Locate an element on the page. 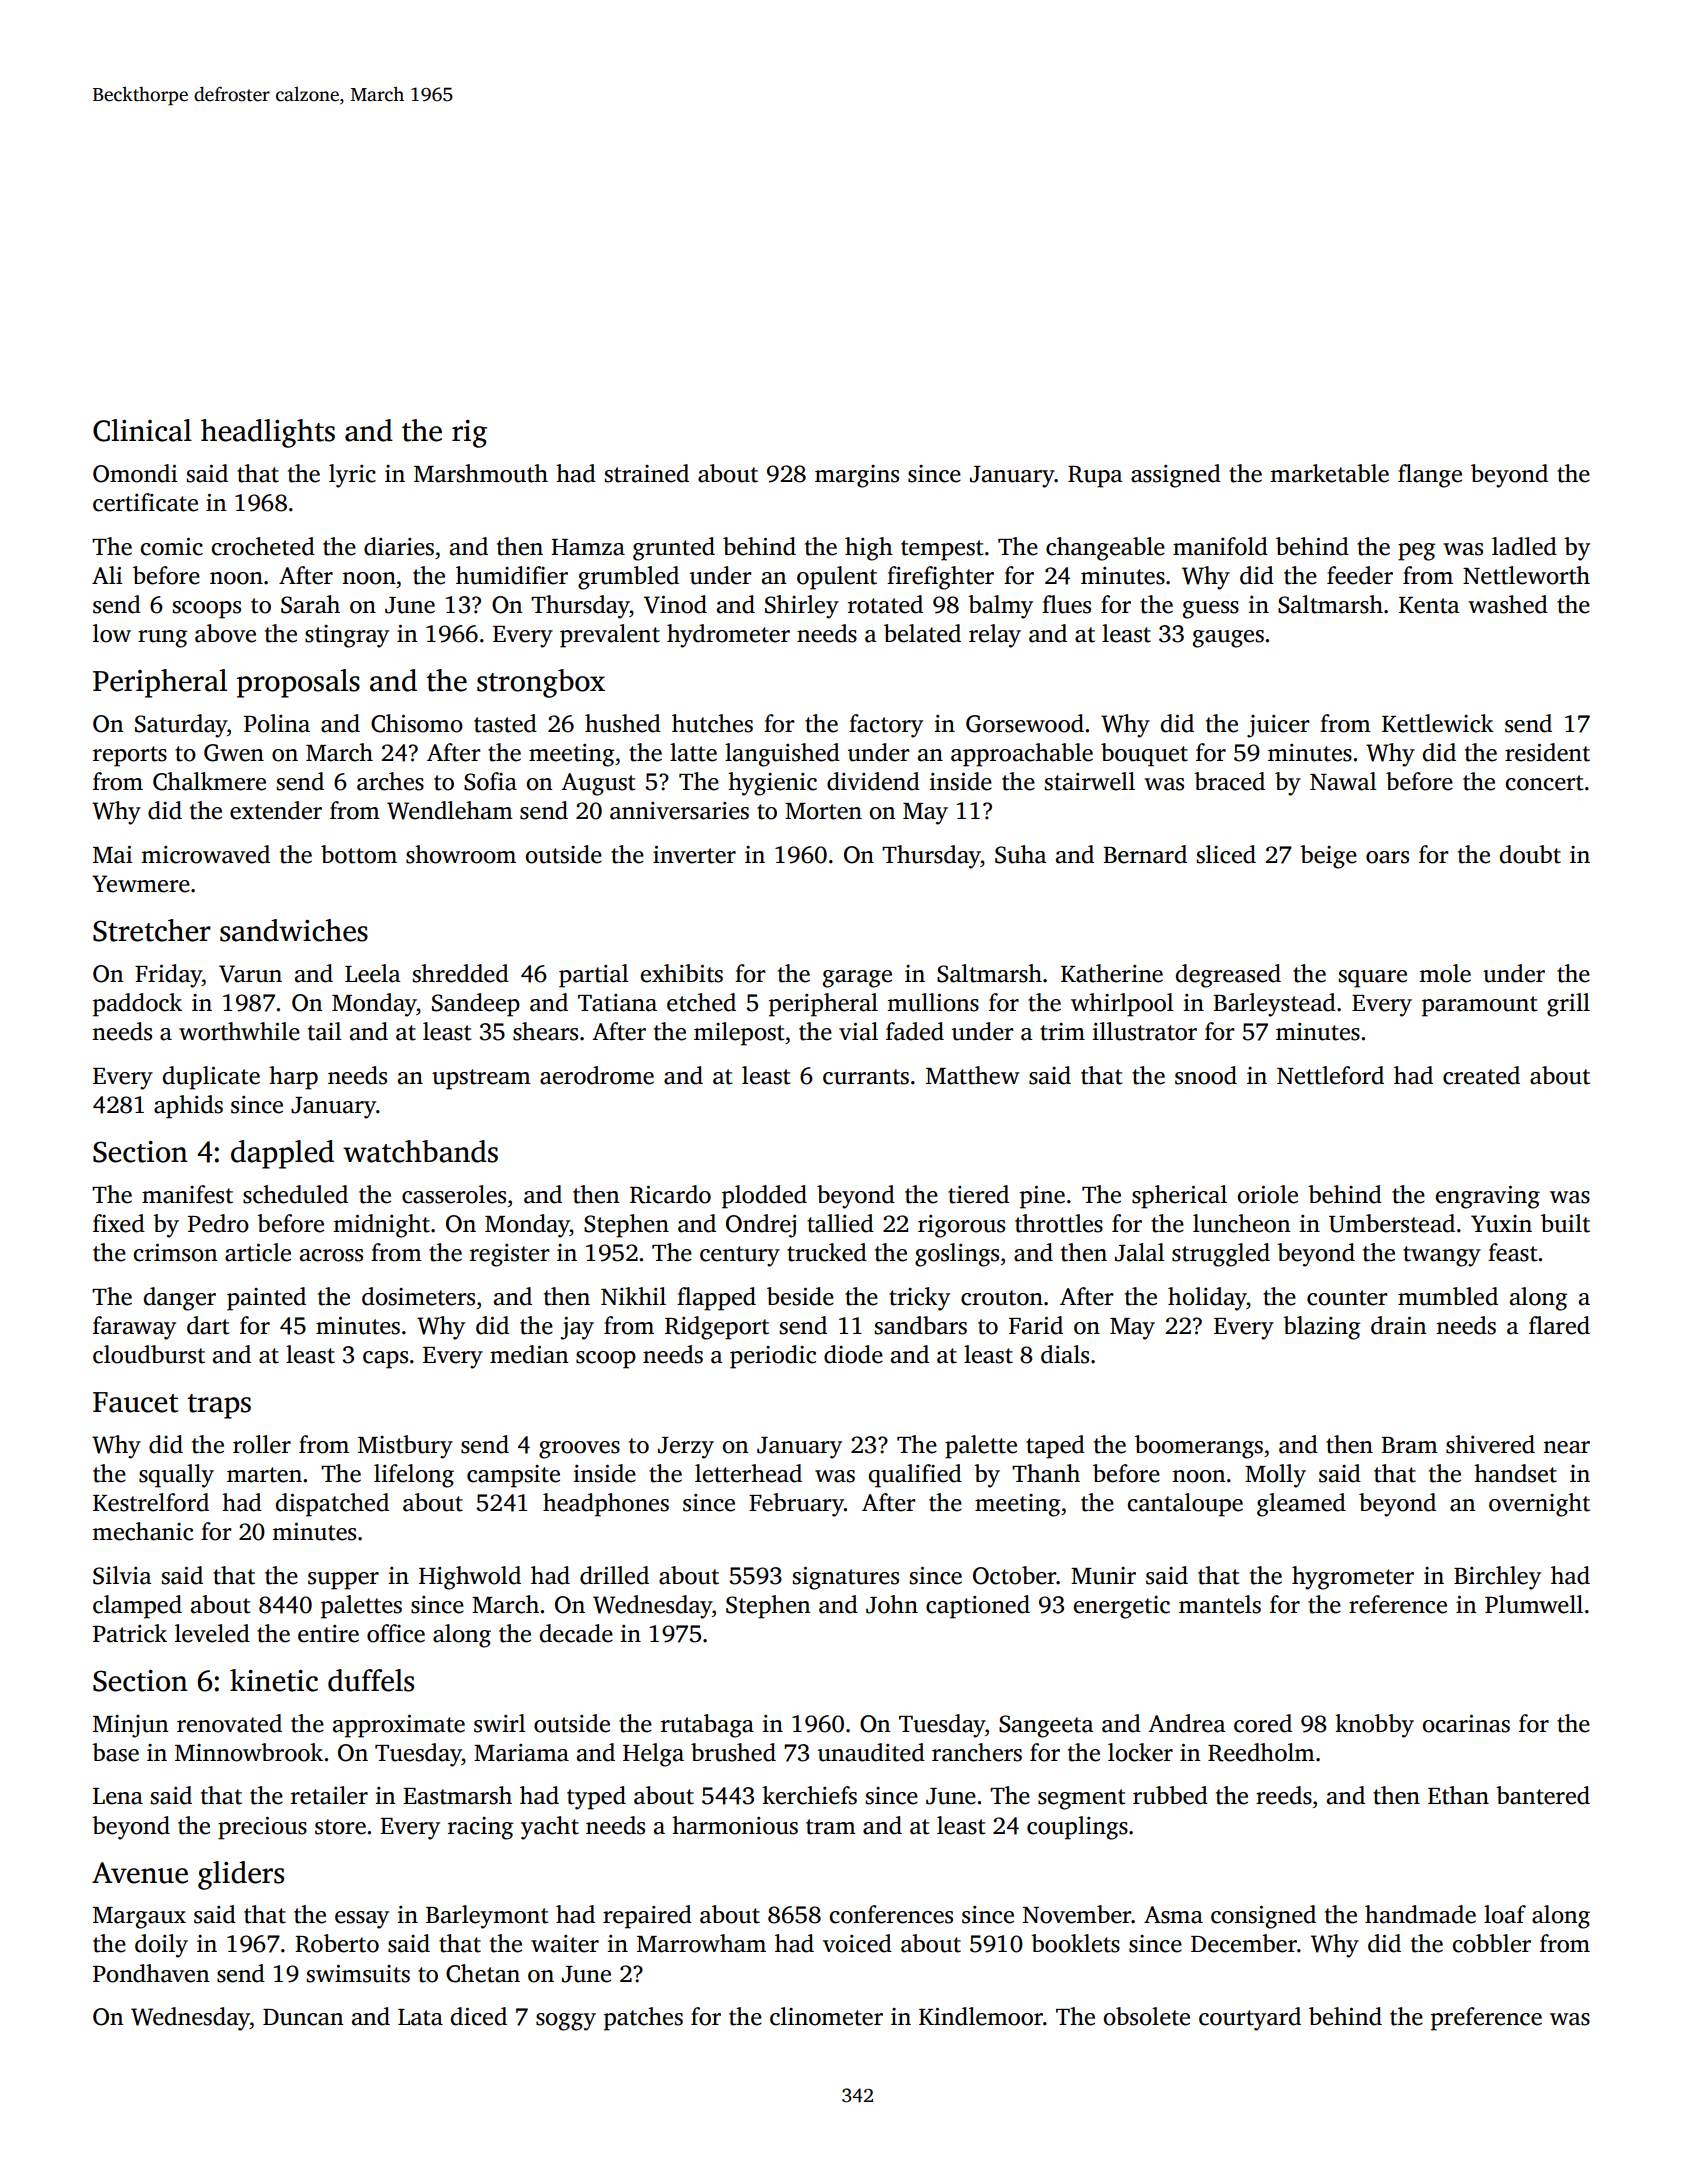 The width and height of the image is (1683, 2178). Avenue is located at coordinates (140, 1873).
